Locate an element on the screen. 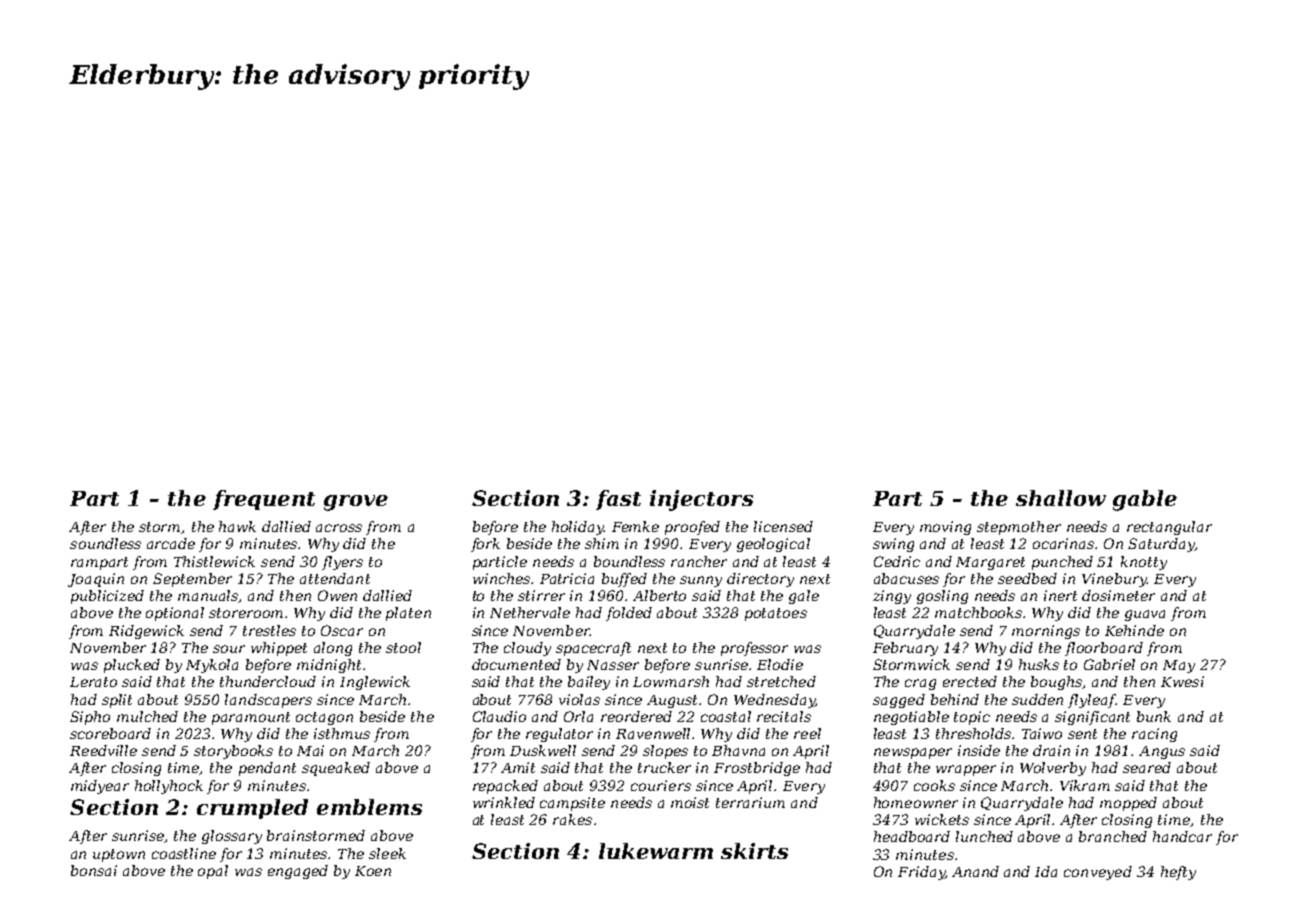 This screenshot has width=1308, height=924. spacecraft is located at coordinates (593, 649).
